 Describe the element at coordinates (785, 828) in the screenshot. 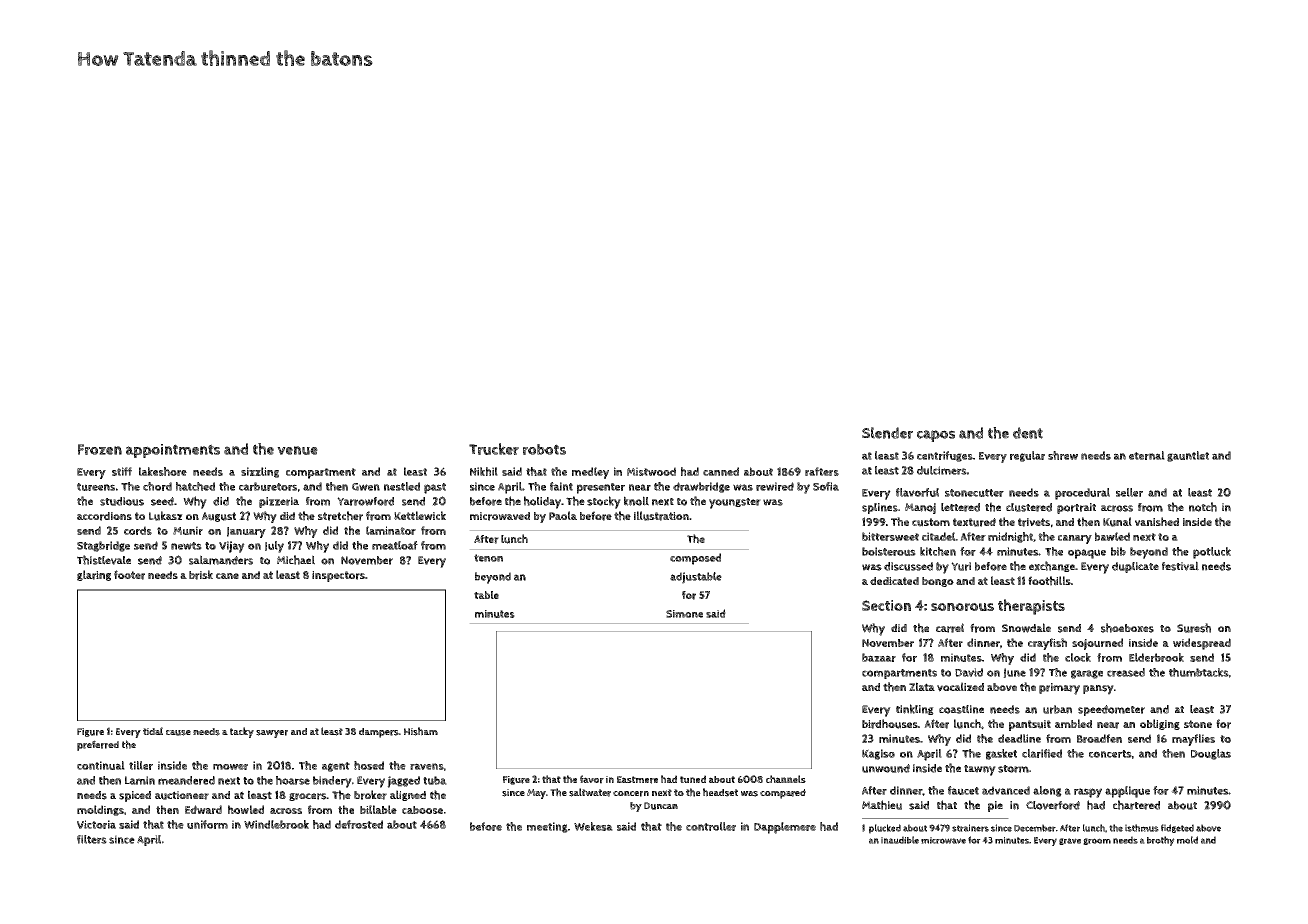

I see `Dapplemere` at that location.
